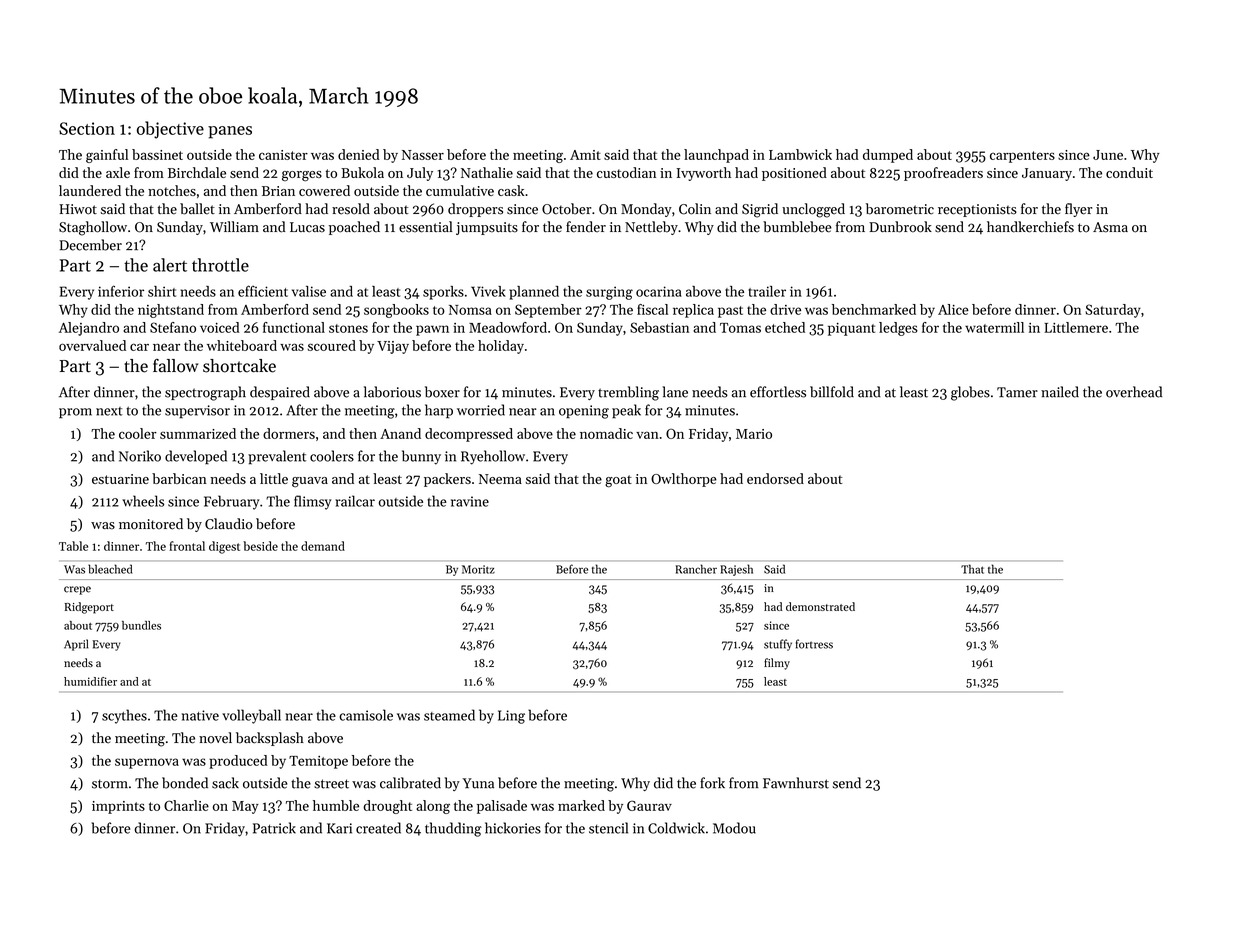  Describe the element at coordinates (734, 828) in the image. I see `Modou` at that location.
